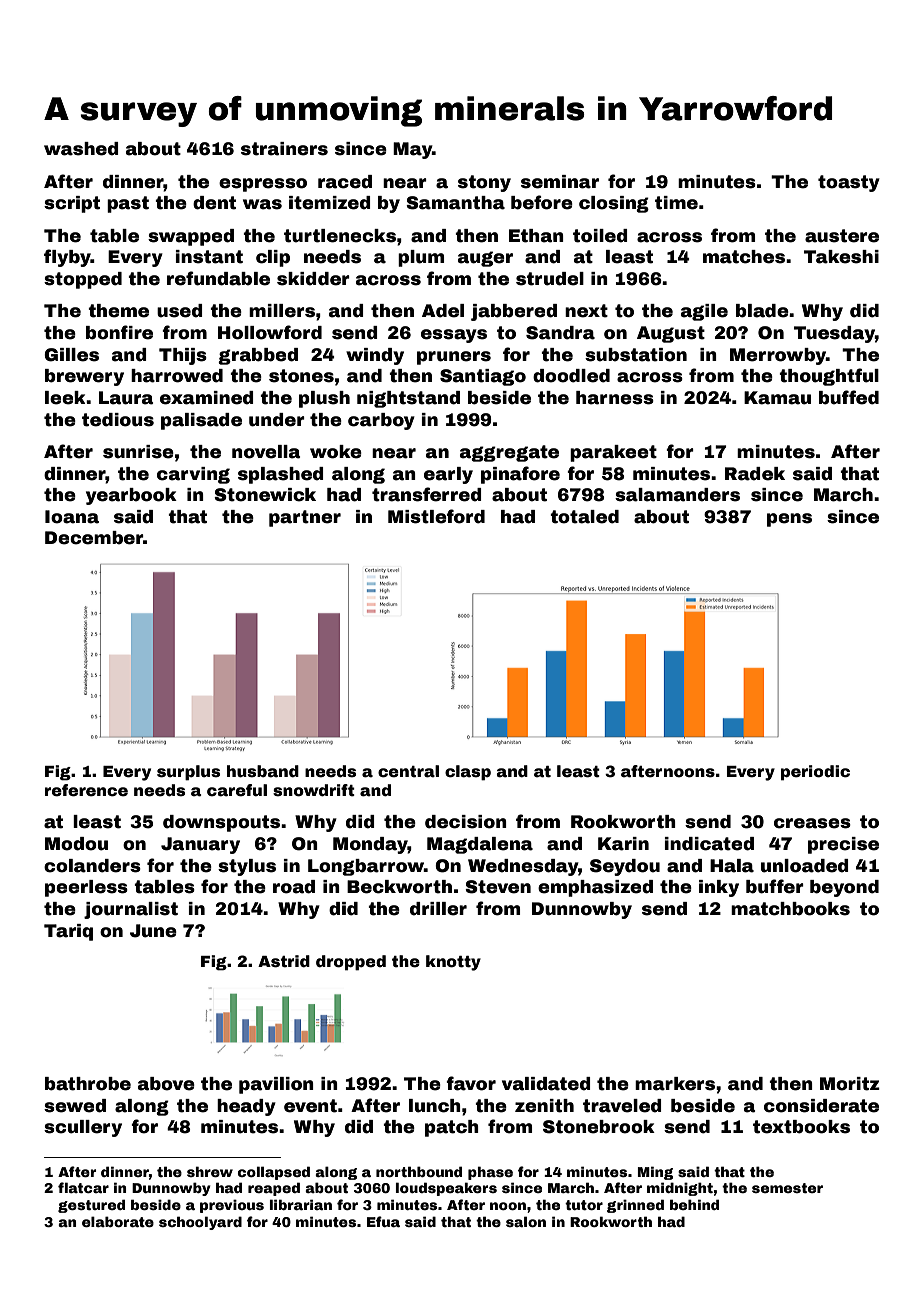  What do you see at coordinates (452, 1128) in the document?
I see `patch` at bounding box center [452, 1128].
